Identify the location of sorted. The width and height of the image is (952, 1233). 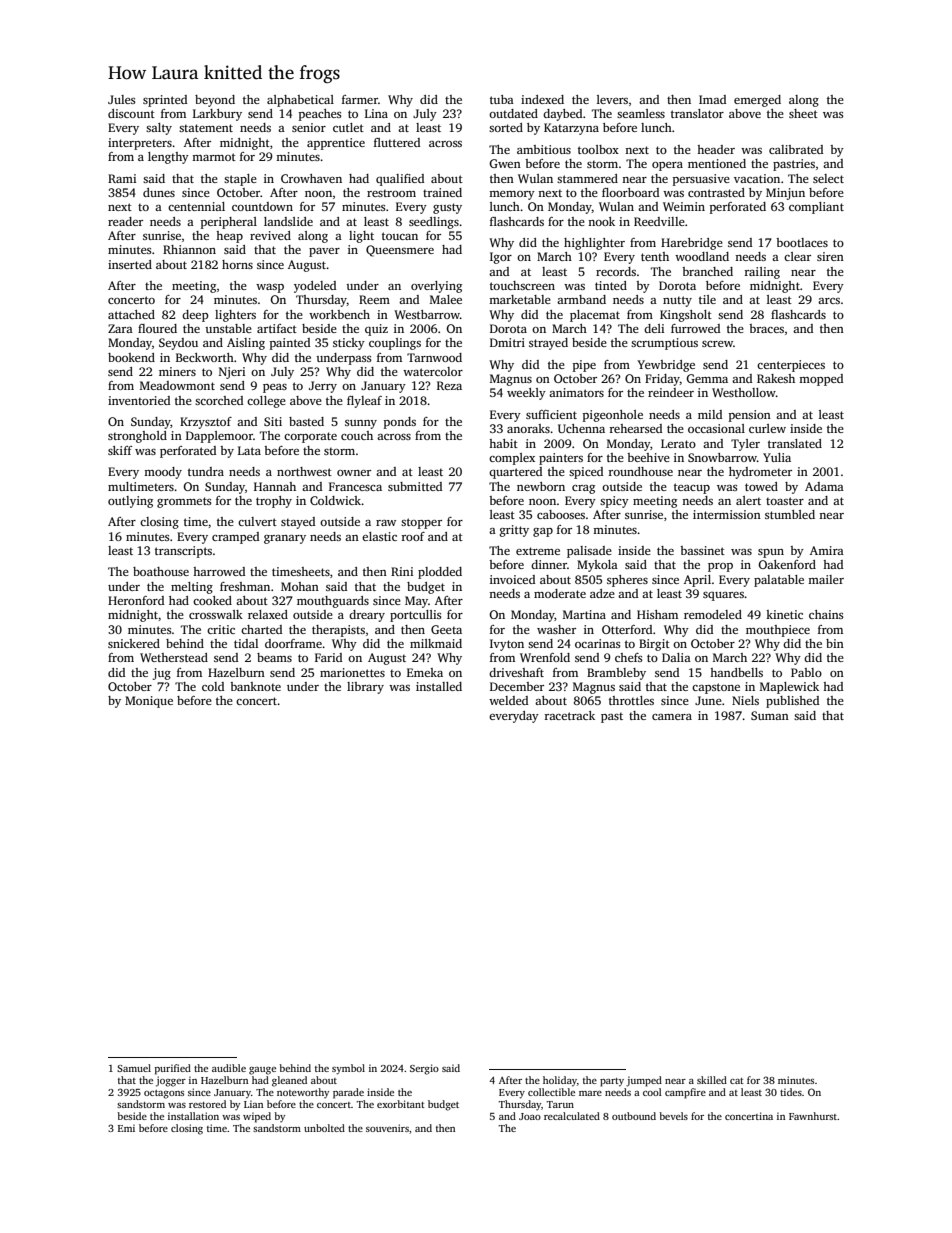
(506, 127).
